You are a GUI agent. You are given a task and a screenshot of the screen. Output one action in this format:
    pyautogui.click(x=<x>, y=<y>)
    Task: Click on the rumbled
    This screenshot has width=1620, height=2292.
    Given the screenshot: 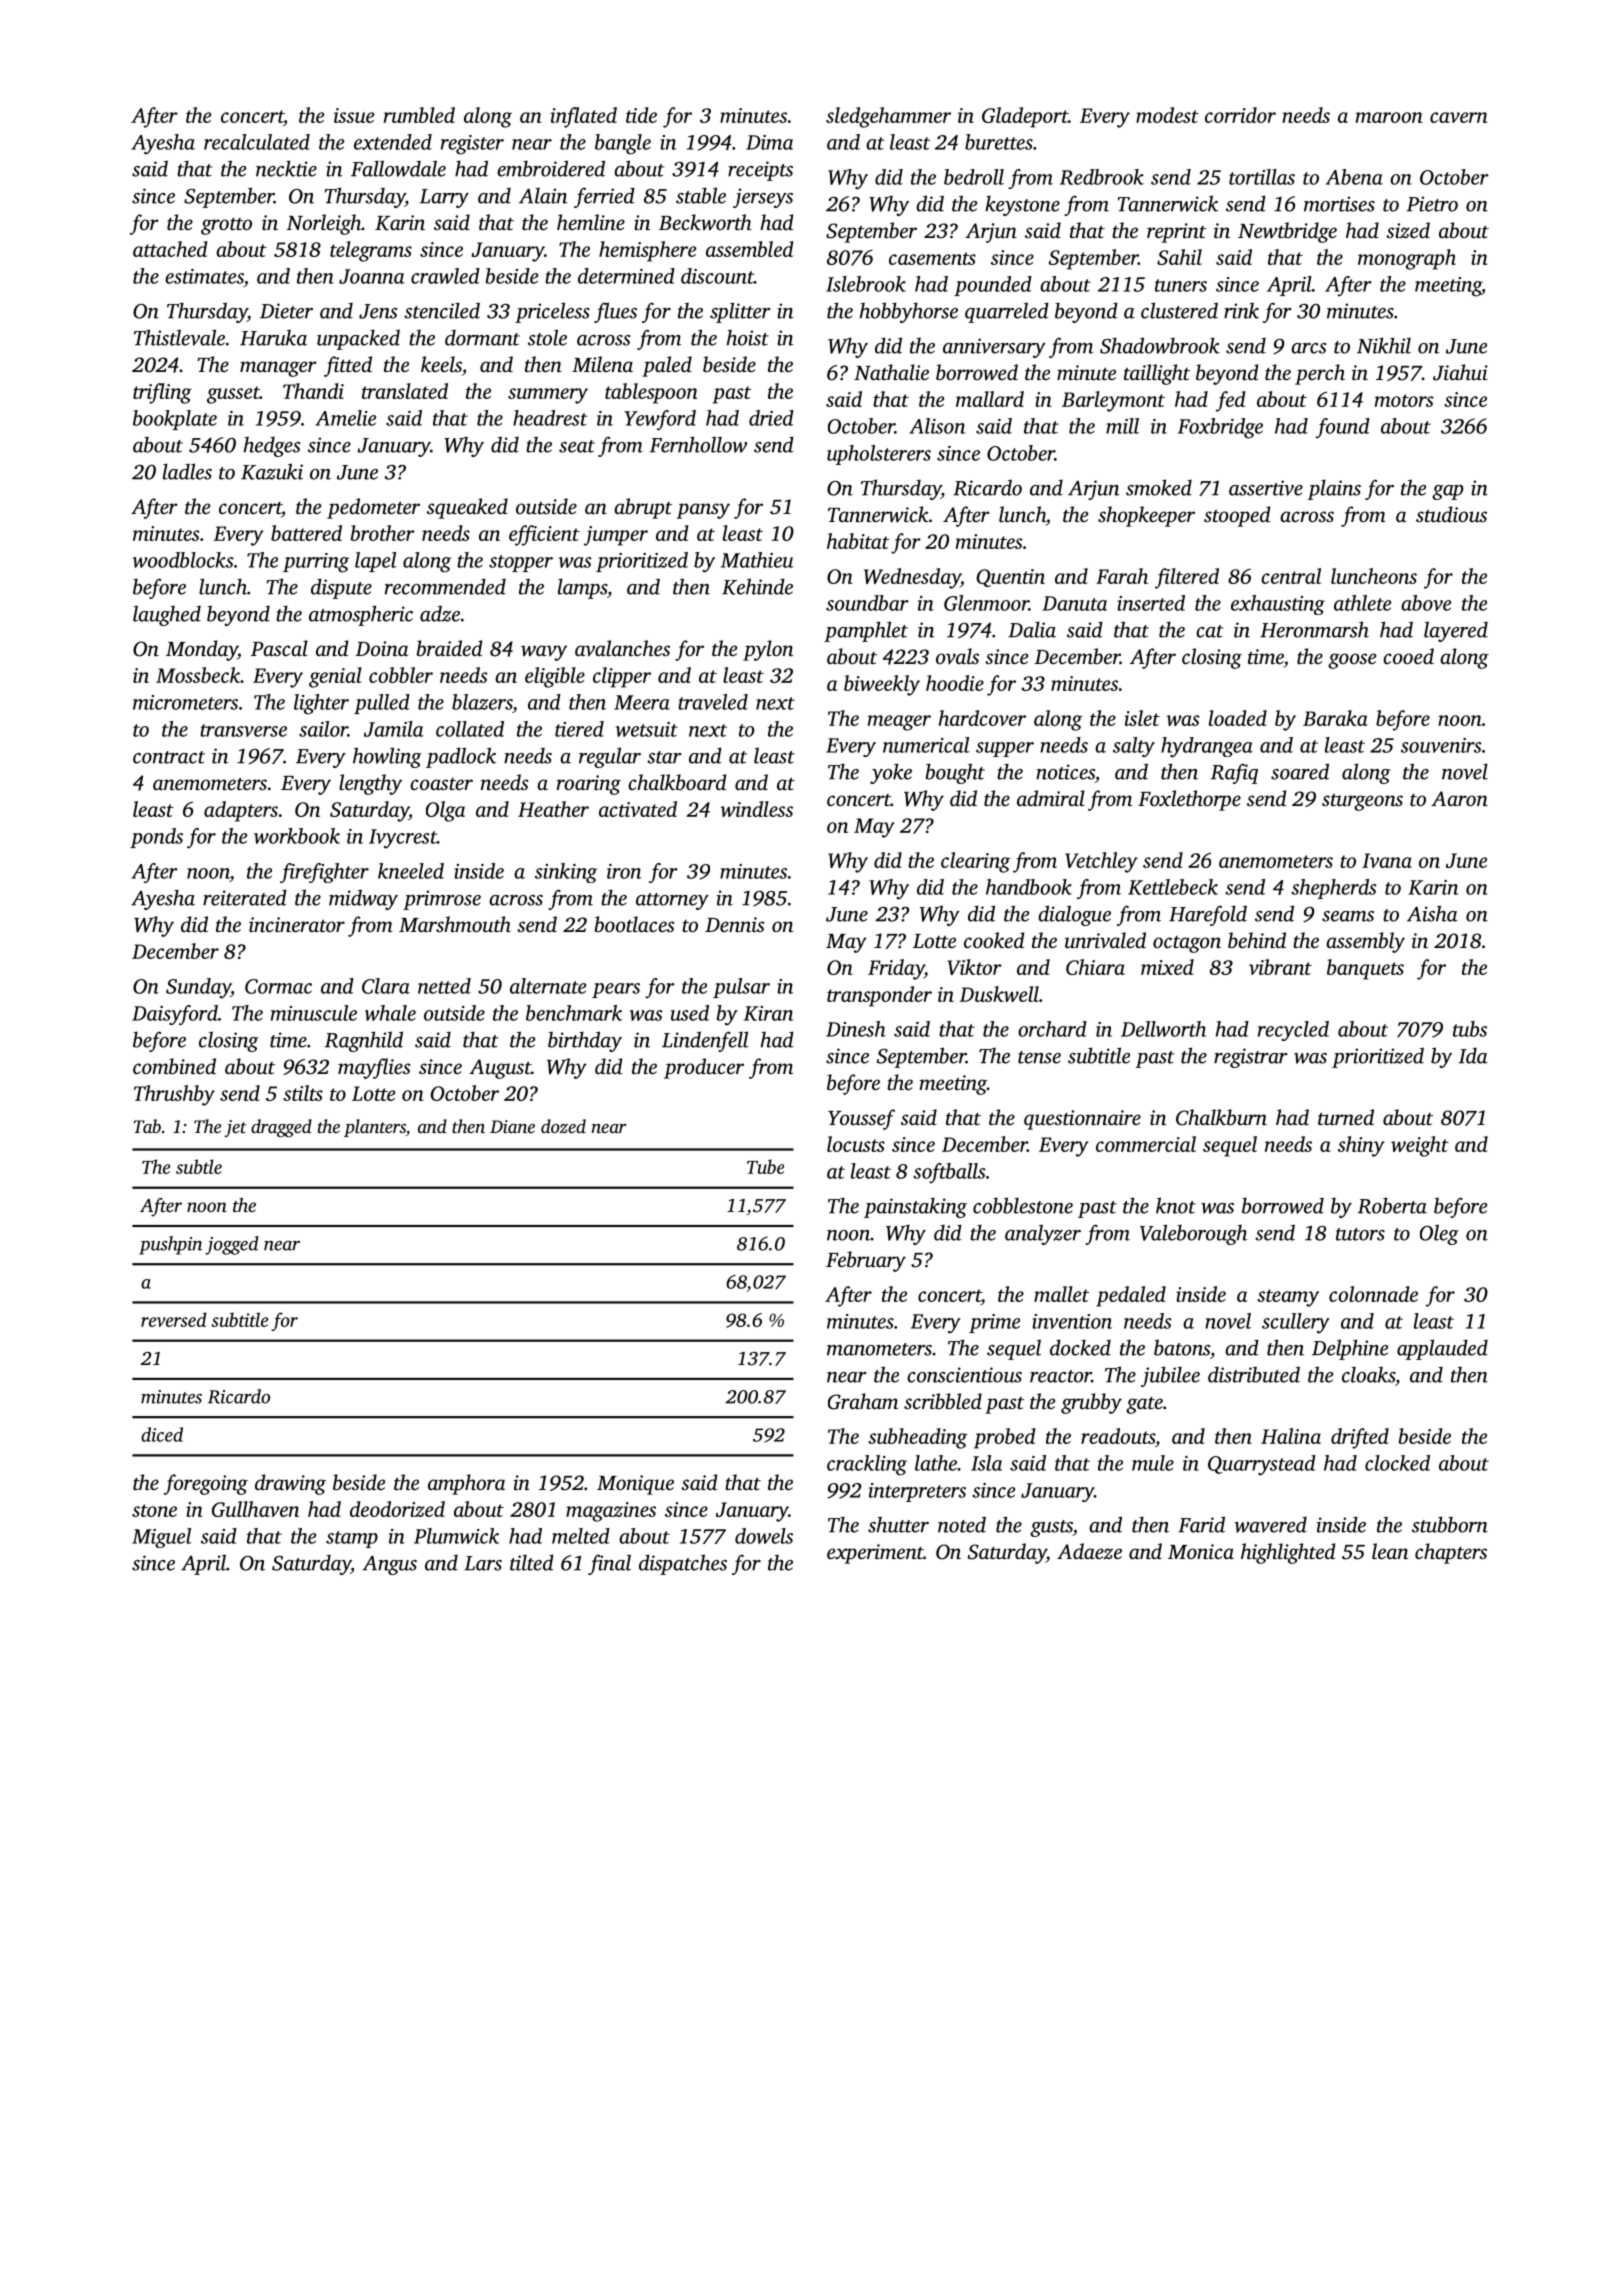 What is the action you would take?
    pyautogui.click(x=419, y=115)
